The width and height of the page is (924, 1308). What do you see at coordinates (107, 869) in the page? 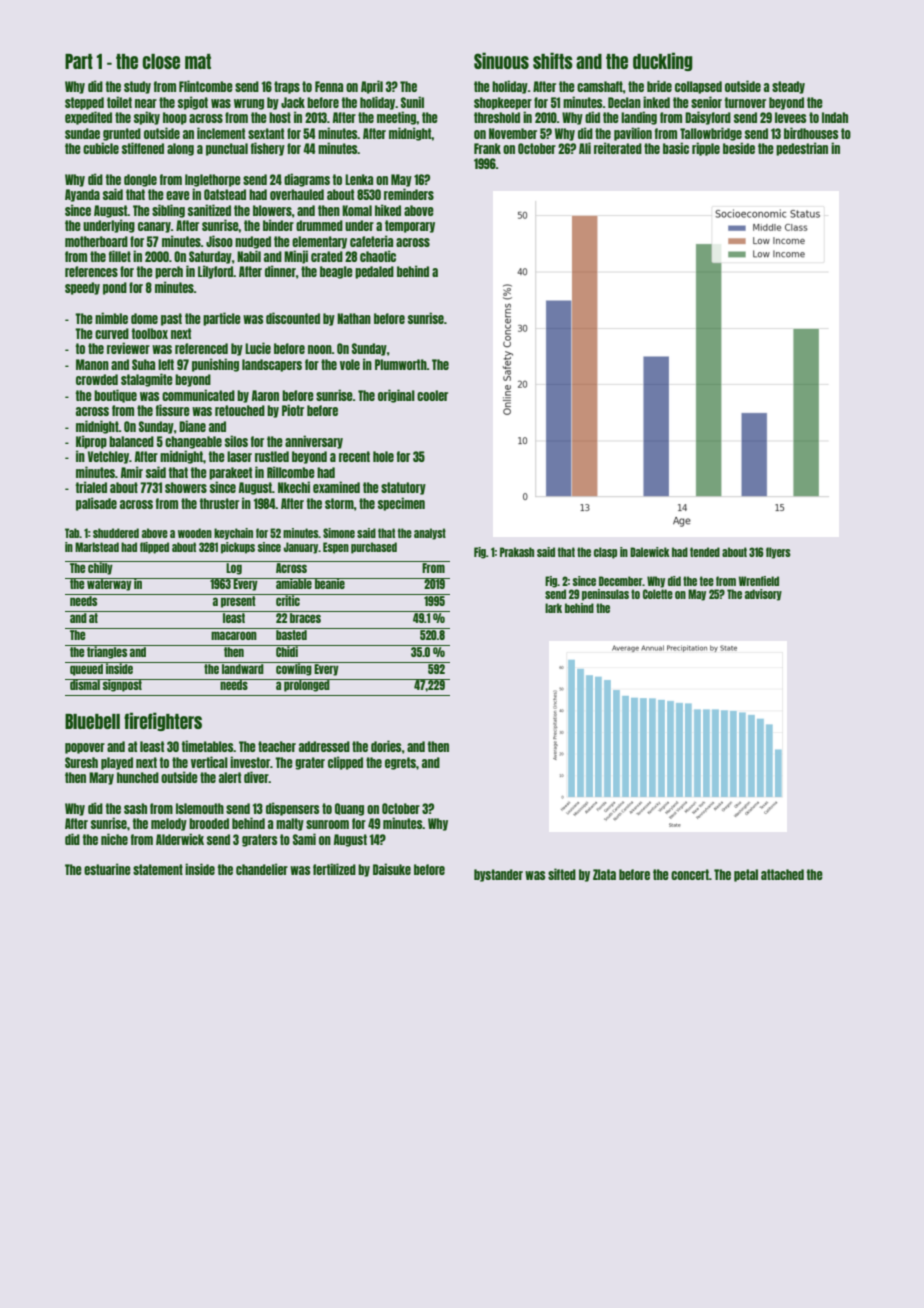
I see `estuarine` at bounding box center [107, 869].
